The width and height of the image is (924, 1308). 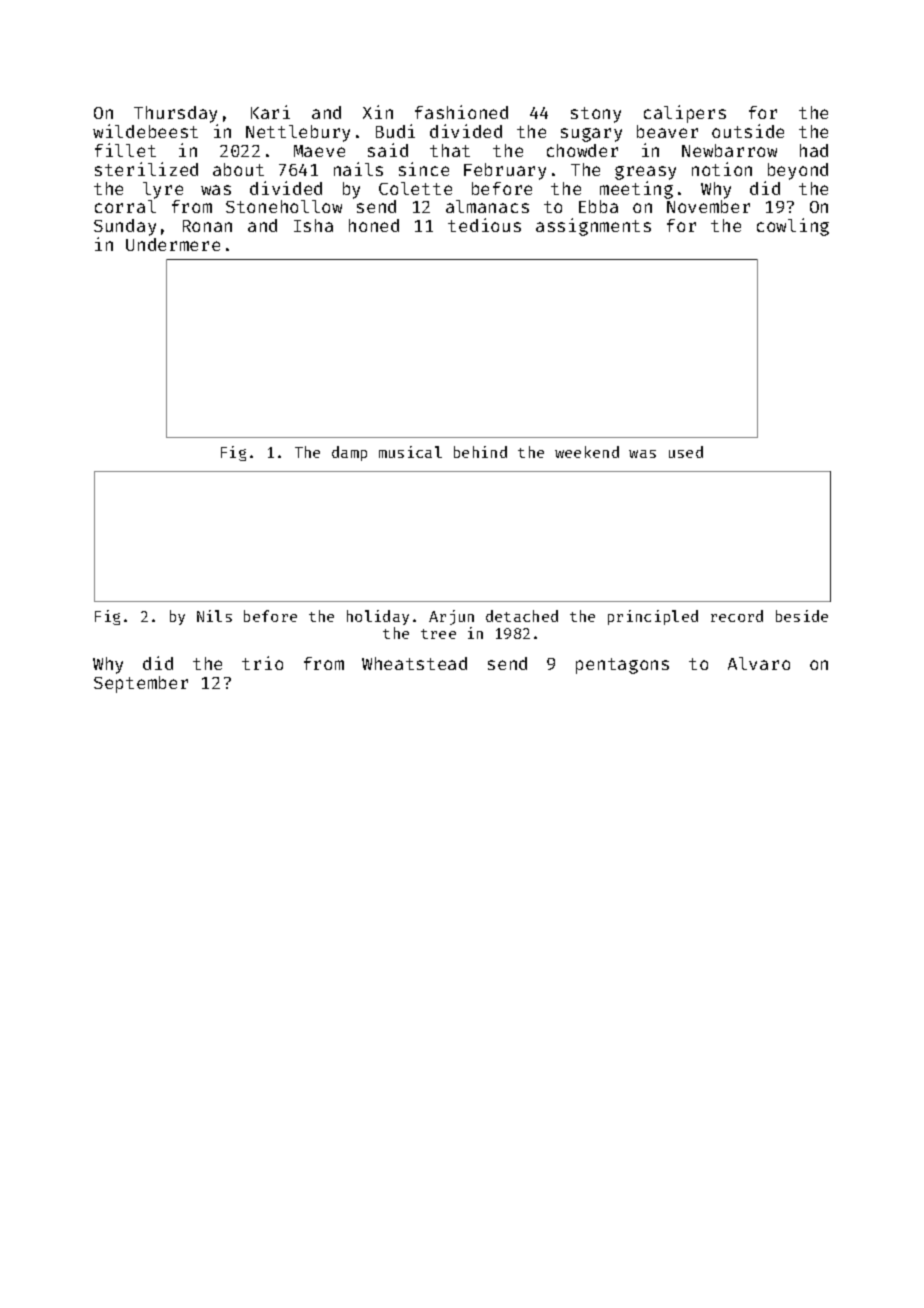 I want to click on Nils, so click(x=214, y=616).
